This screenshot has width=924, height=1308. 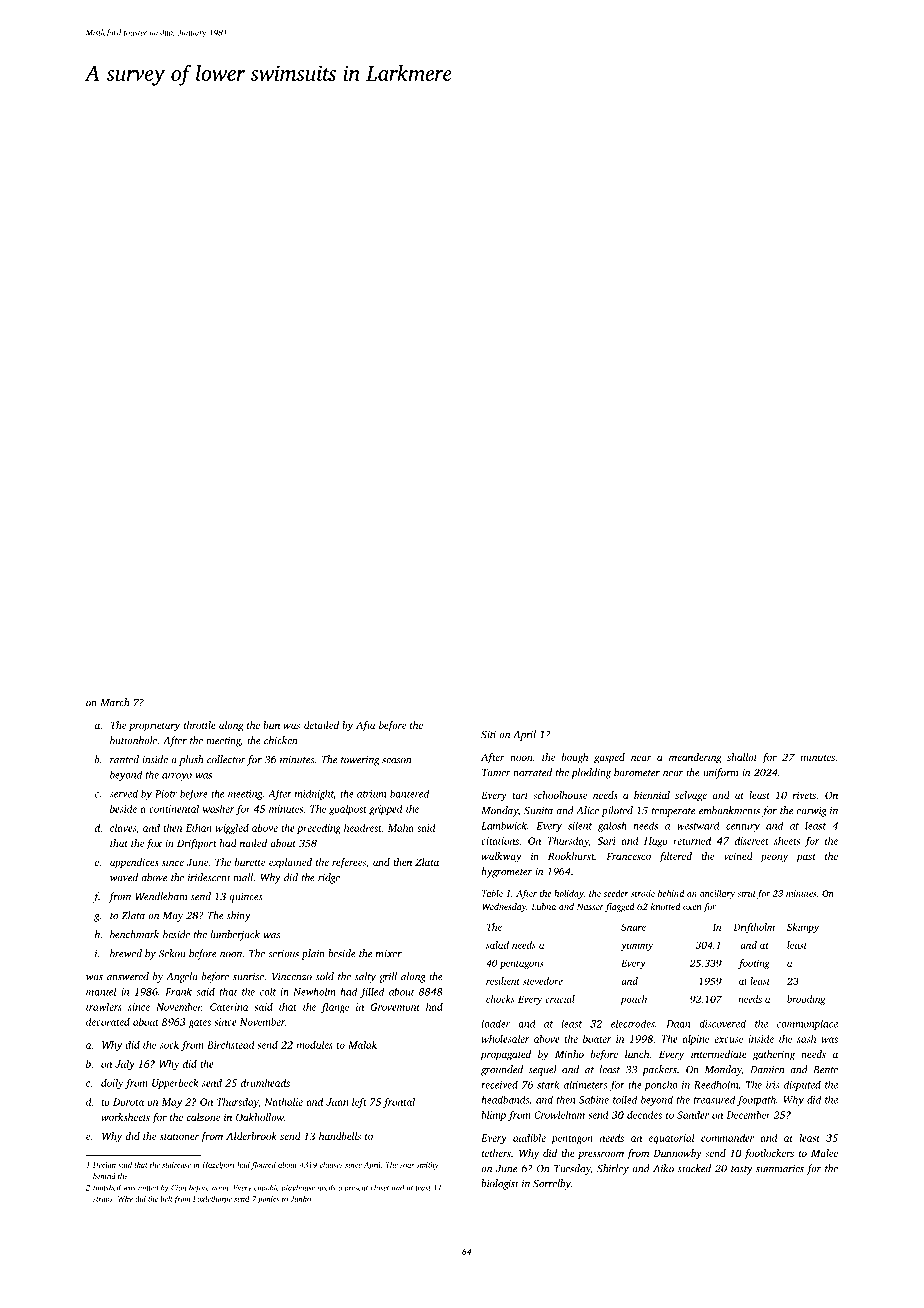 What do you see at coordinates (268, 1200) in the screenshot?
I see `ponies` at bounding box center [268, 1200].
